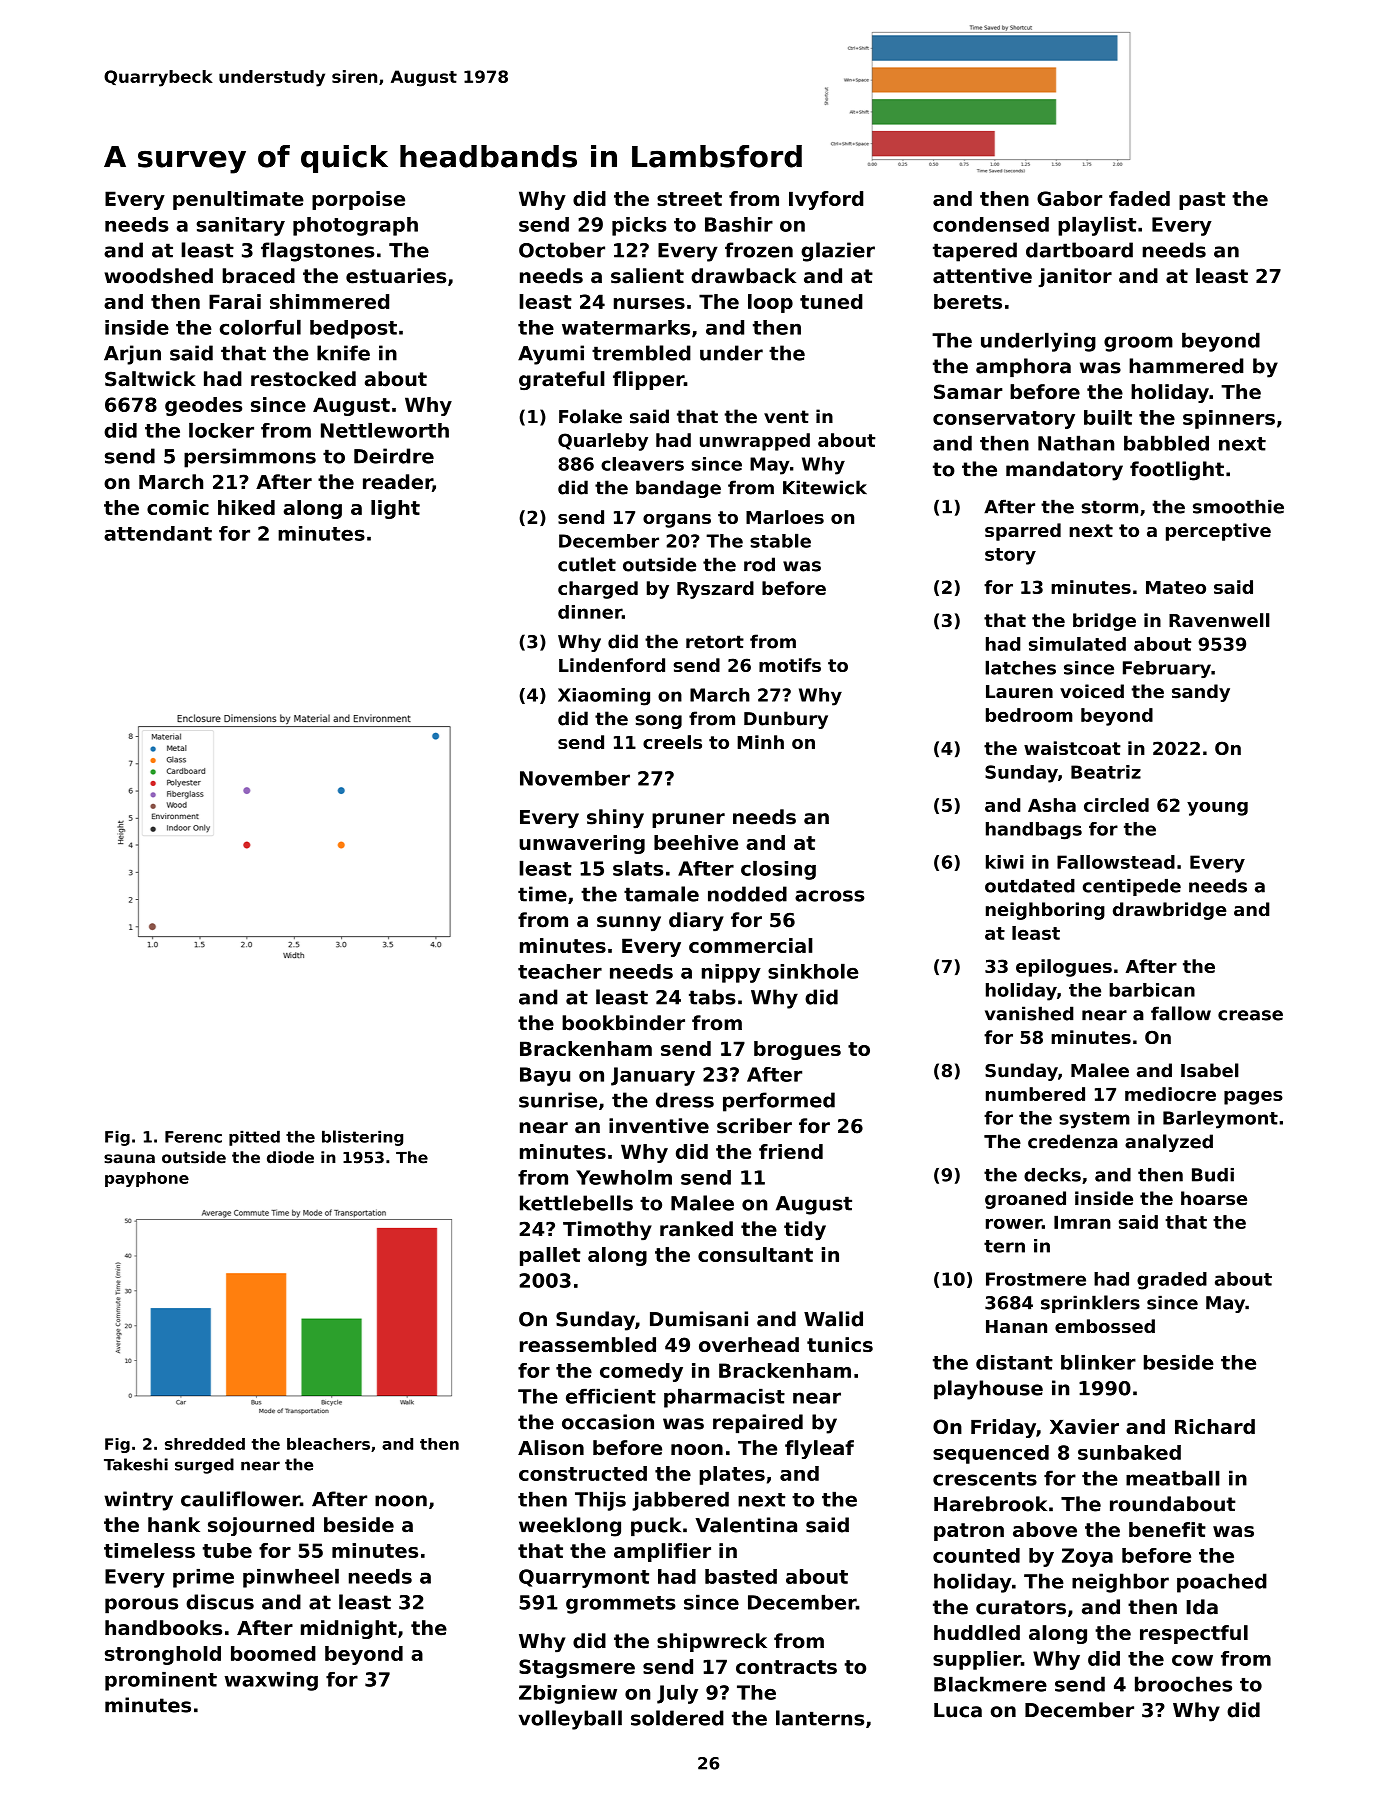 The width and height of the page is (1394, 1804). Describe the element at coordinates (1023, 532) in the page. I see `sparred` at that location.
